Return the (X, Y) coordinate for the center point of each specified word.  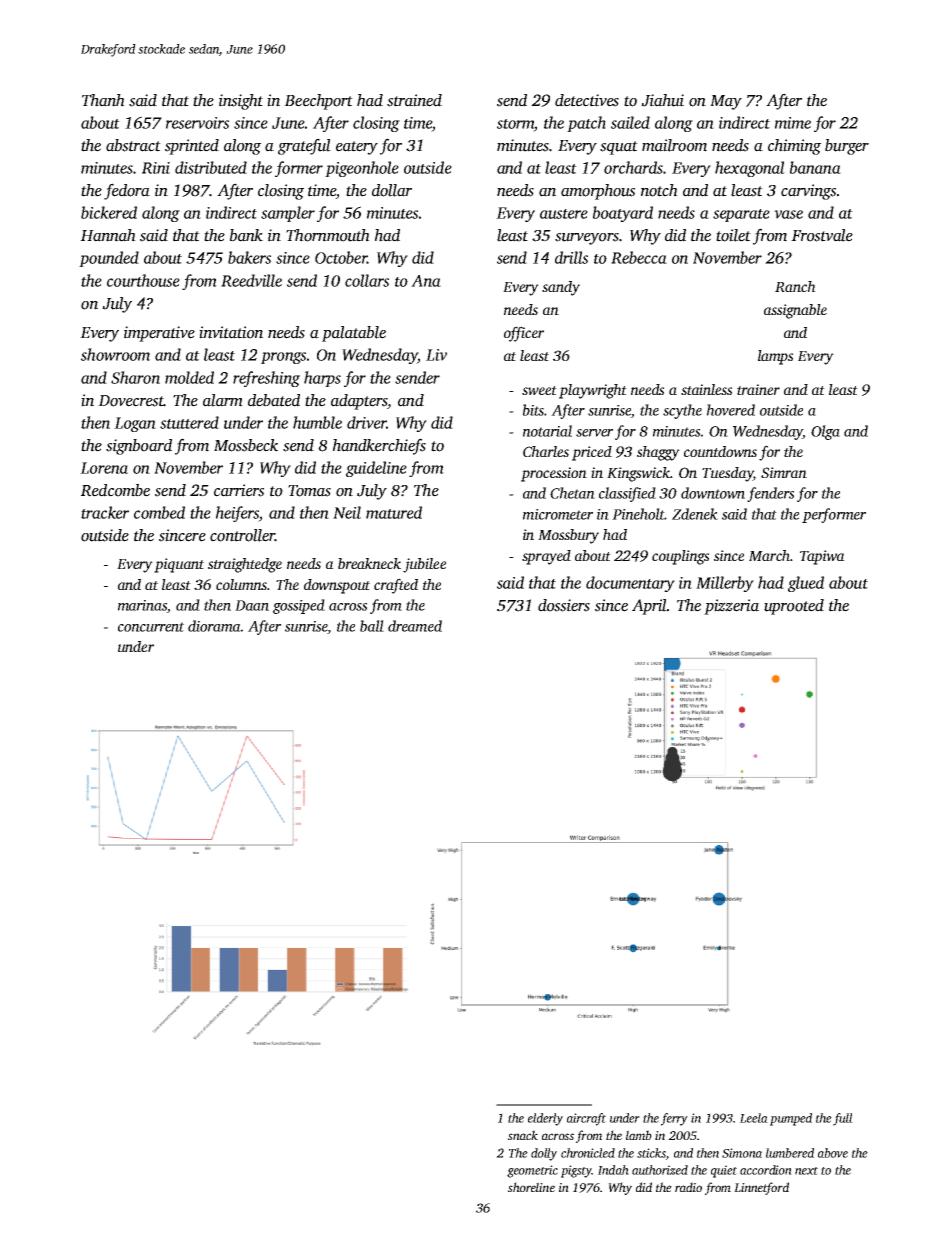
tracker (105, 512)
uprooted (794, 607)
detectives (587, 100)
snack (523, 1135)
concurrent (151, 627)
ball (372, 626)
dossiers (564, 605)
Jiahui (662, 100)
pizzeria (731, 607)
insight (241, 102)
